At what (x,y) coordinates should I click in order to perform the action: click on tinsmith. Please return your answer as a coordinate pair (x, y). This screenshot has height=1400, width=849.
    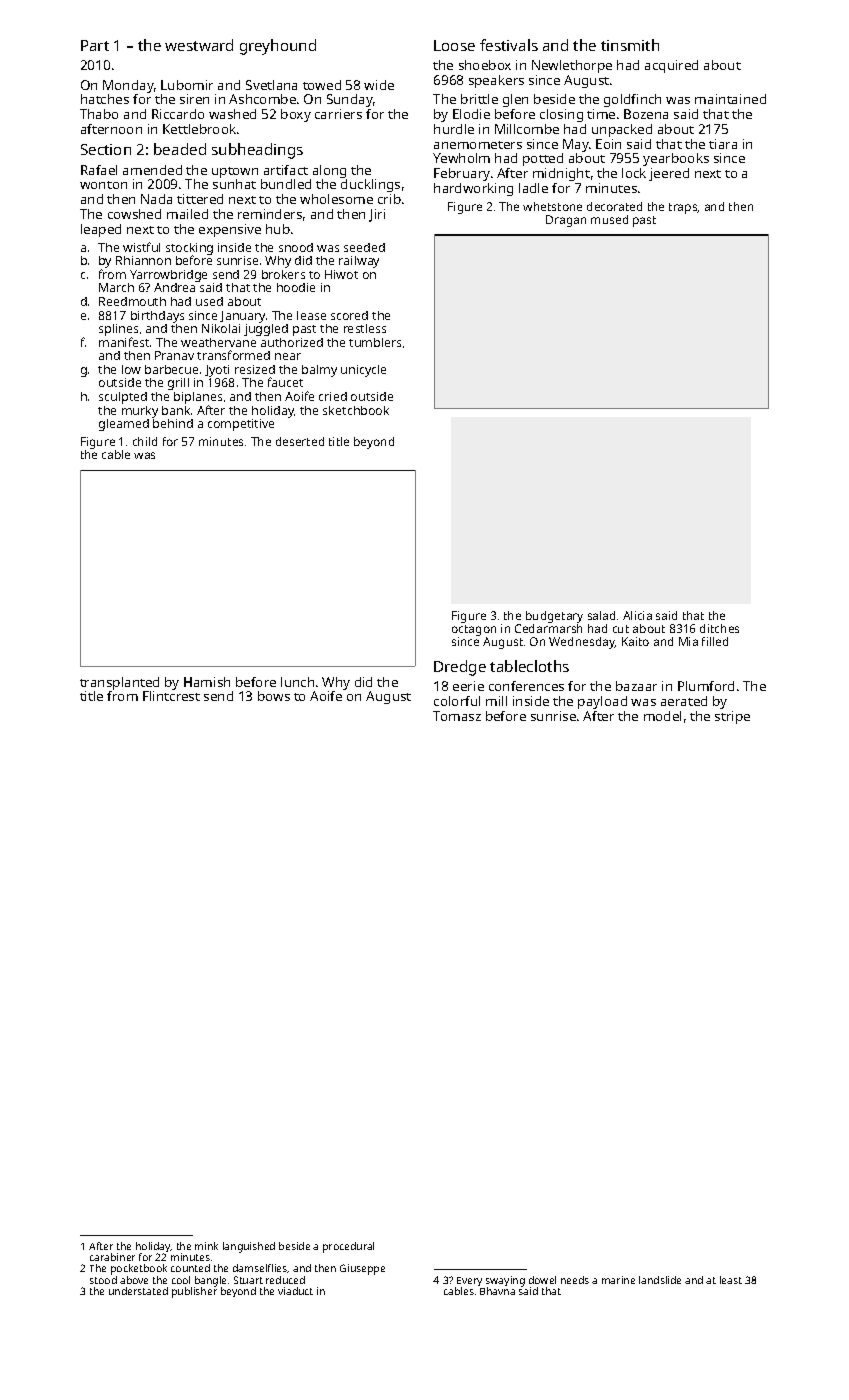
    Looking at the image, I should click on (630, 45).
